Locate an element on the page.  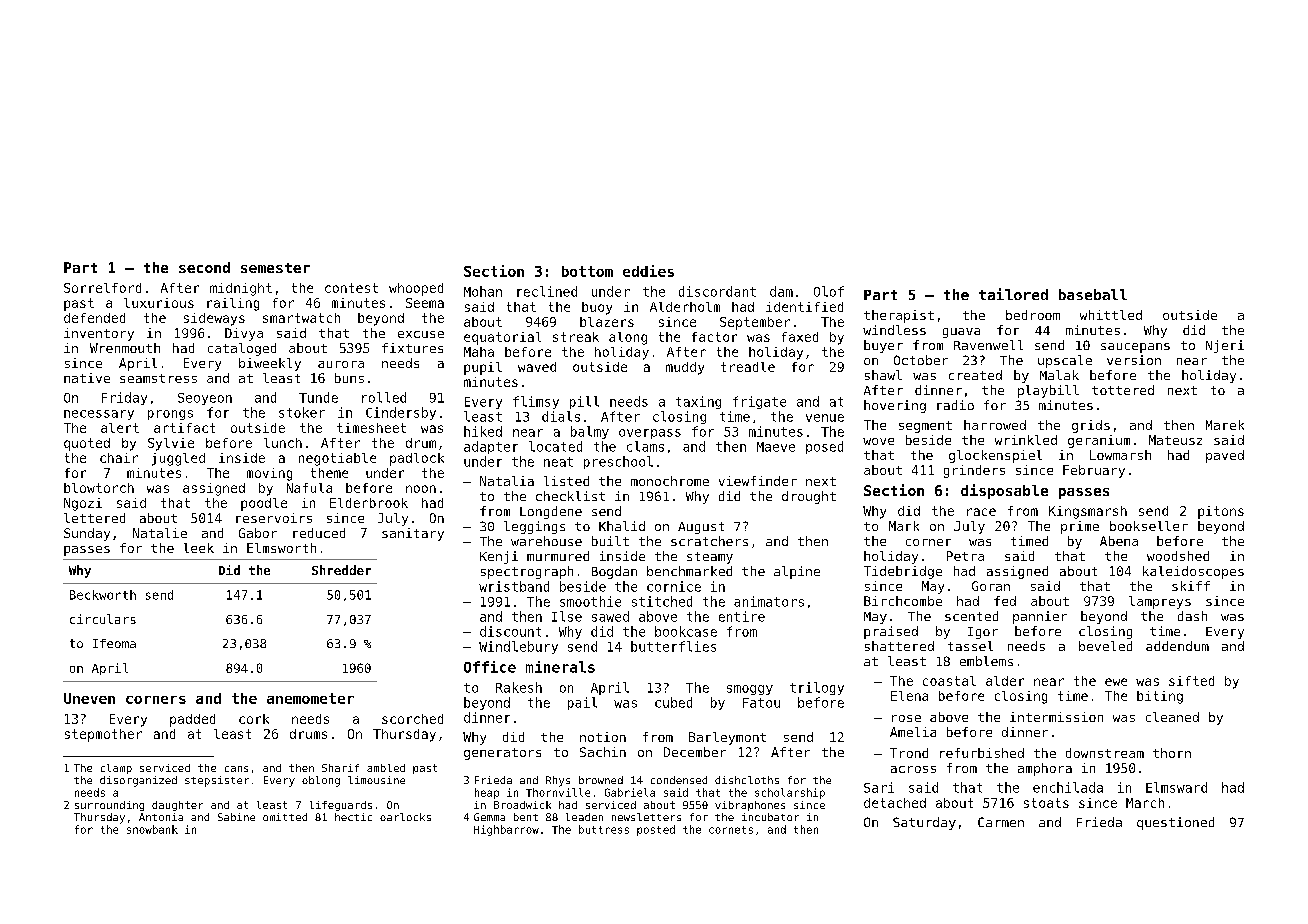
biting is located at coordinates (1160, 697).
